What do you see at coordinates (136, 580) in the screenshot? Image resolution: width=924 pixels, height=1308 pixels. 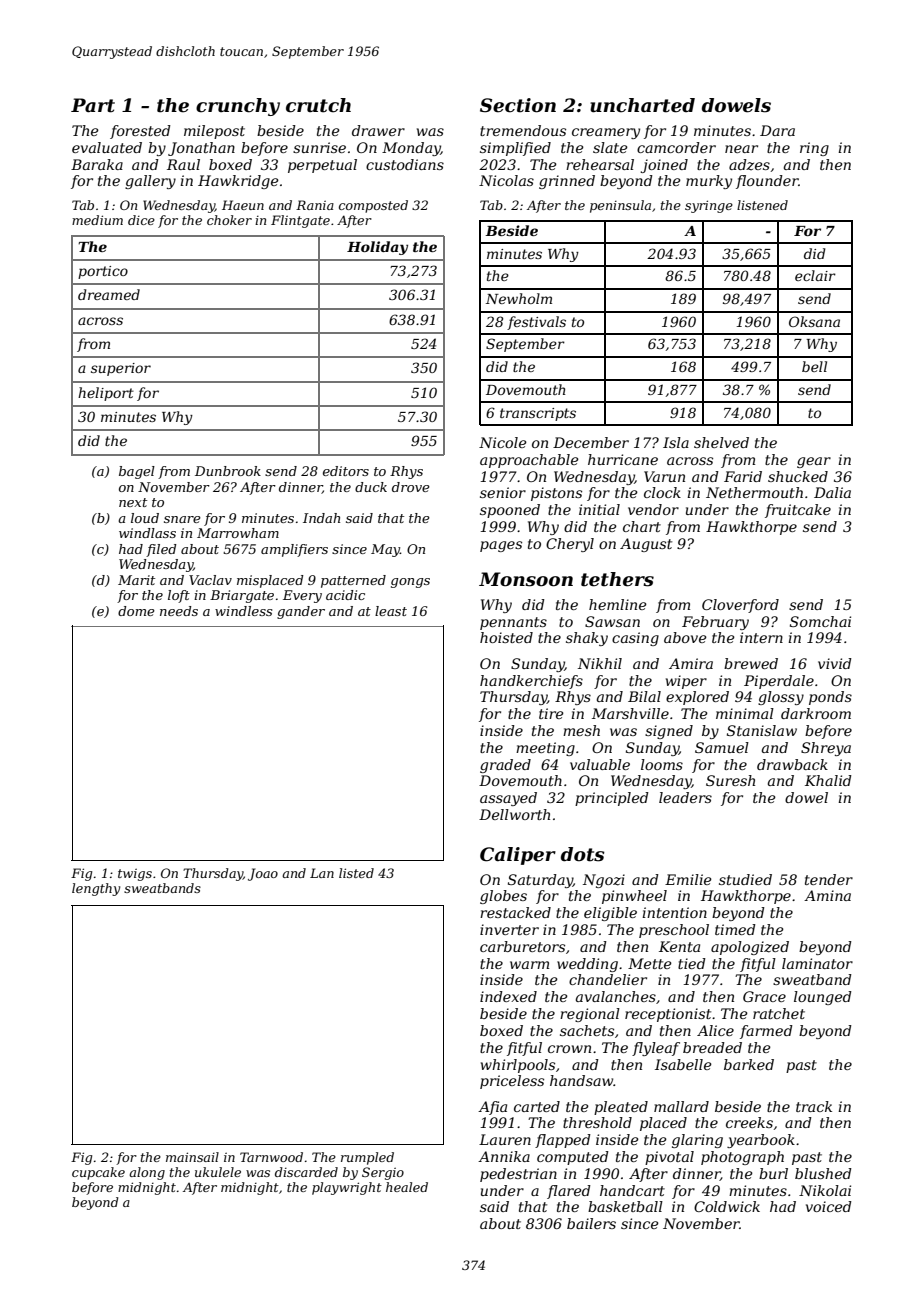 I see `Marit` at bounding box center [136, 580].
